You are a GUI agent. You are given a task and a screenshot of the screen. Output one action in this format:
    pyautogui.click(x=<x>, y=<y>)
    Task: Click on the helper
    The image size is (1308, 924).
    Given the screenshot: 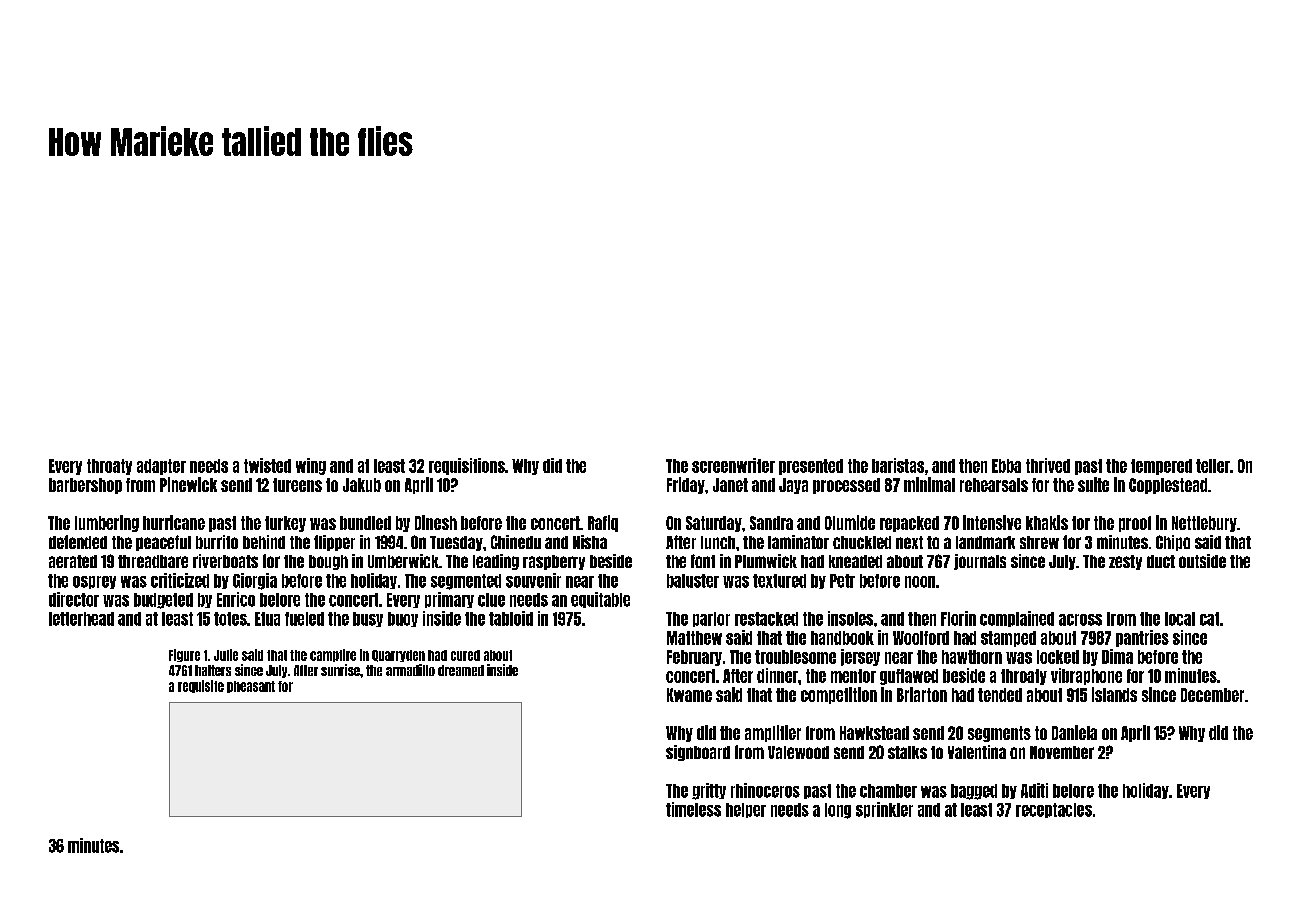 What is the action you would take?
    pyautogui.click(x=746, y=810)
